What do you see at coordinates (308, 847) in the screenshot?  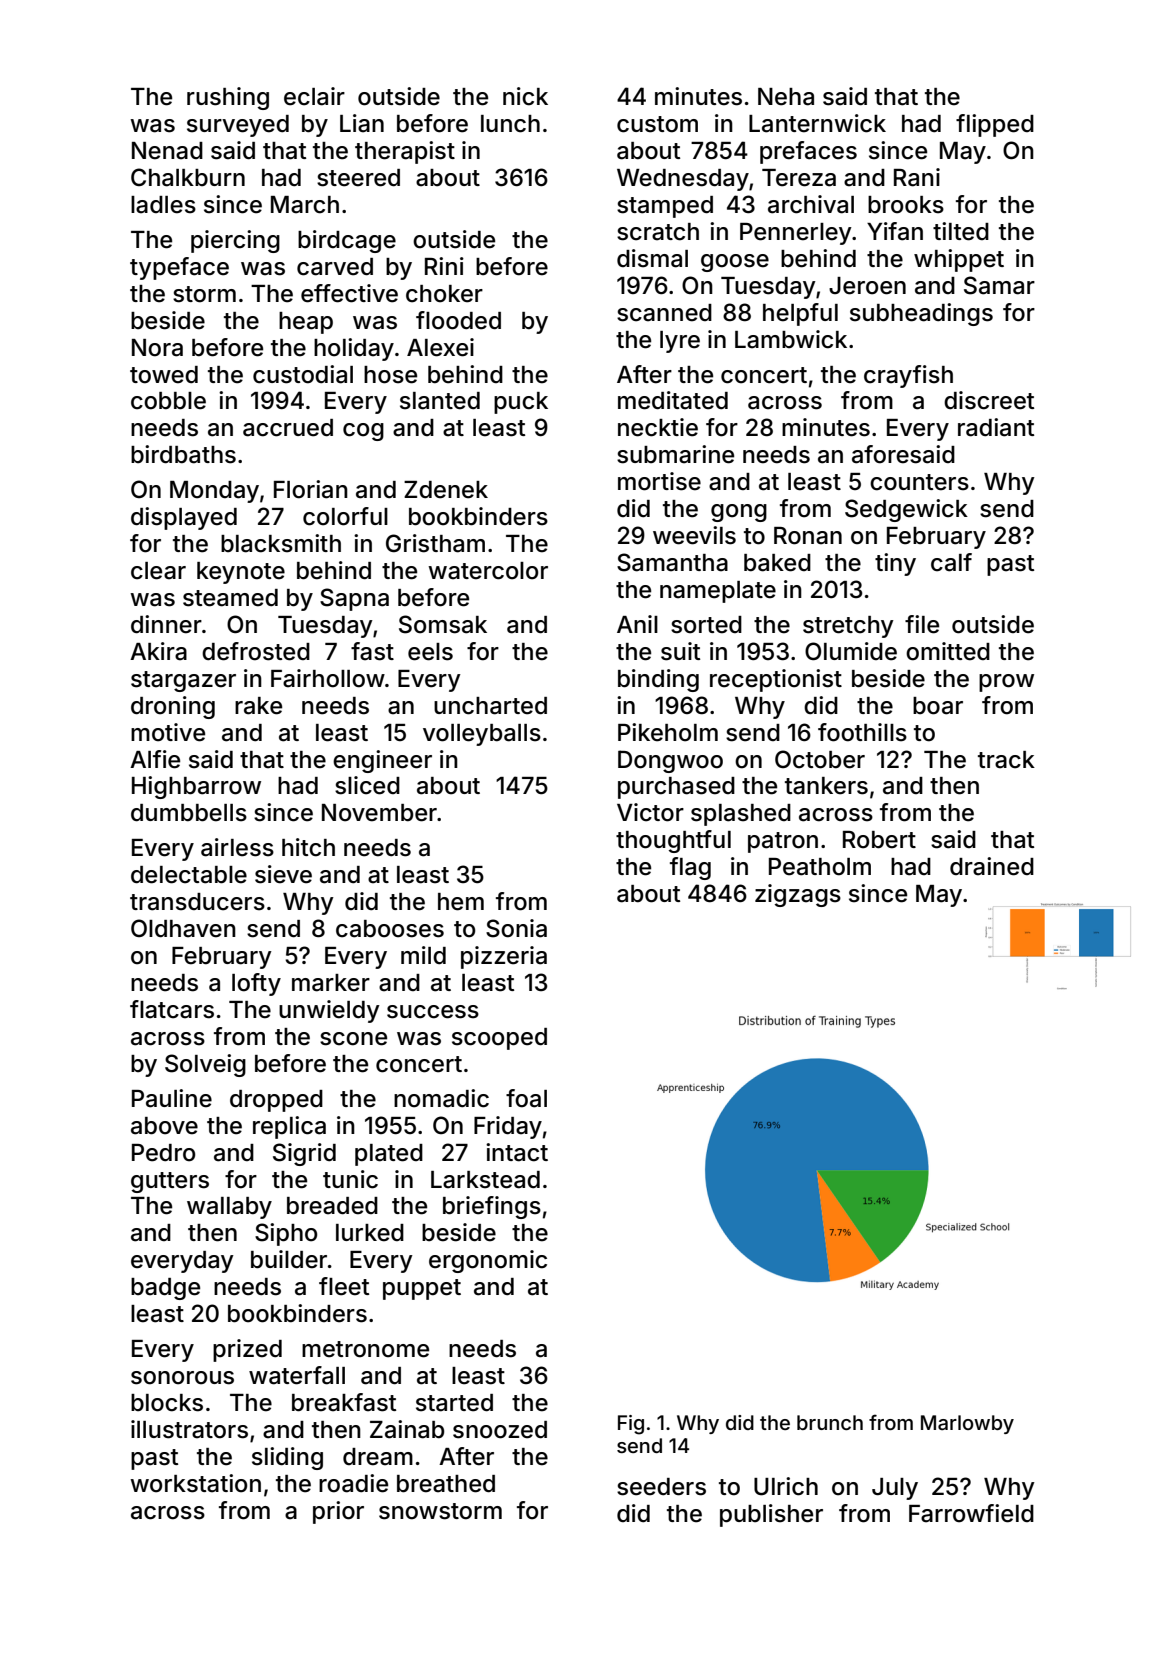 I see `hitch` at bounding box center [308, 847].
